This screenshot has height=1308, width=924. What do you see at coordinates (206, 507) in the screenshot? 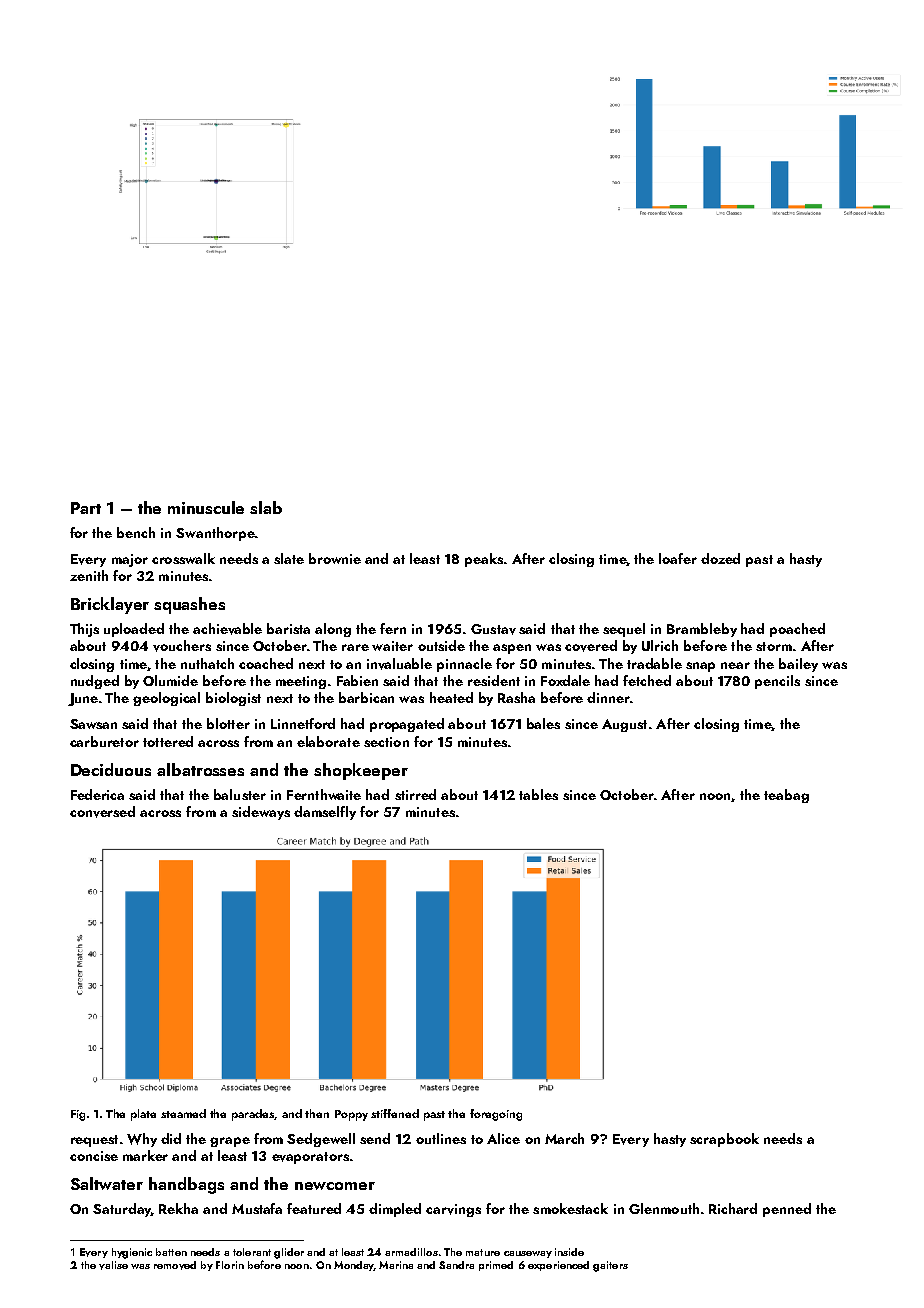
I see `minuscule` at bounding box center [206, 507].
